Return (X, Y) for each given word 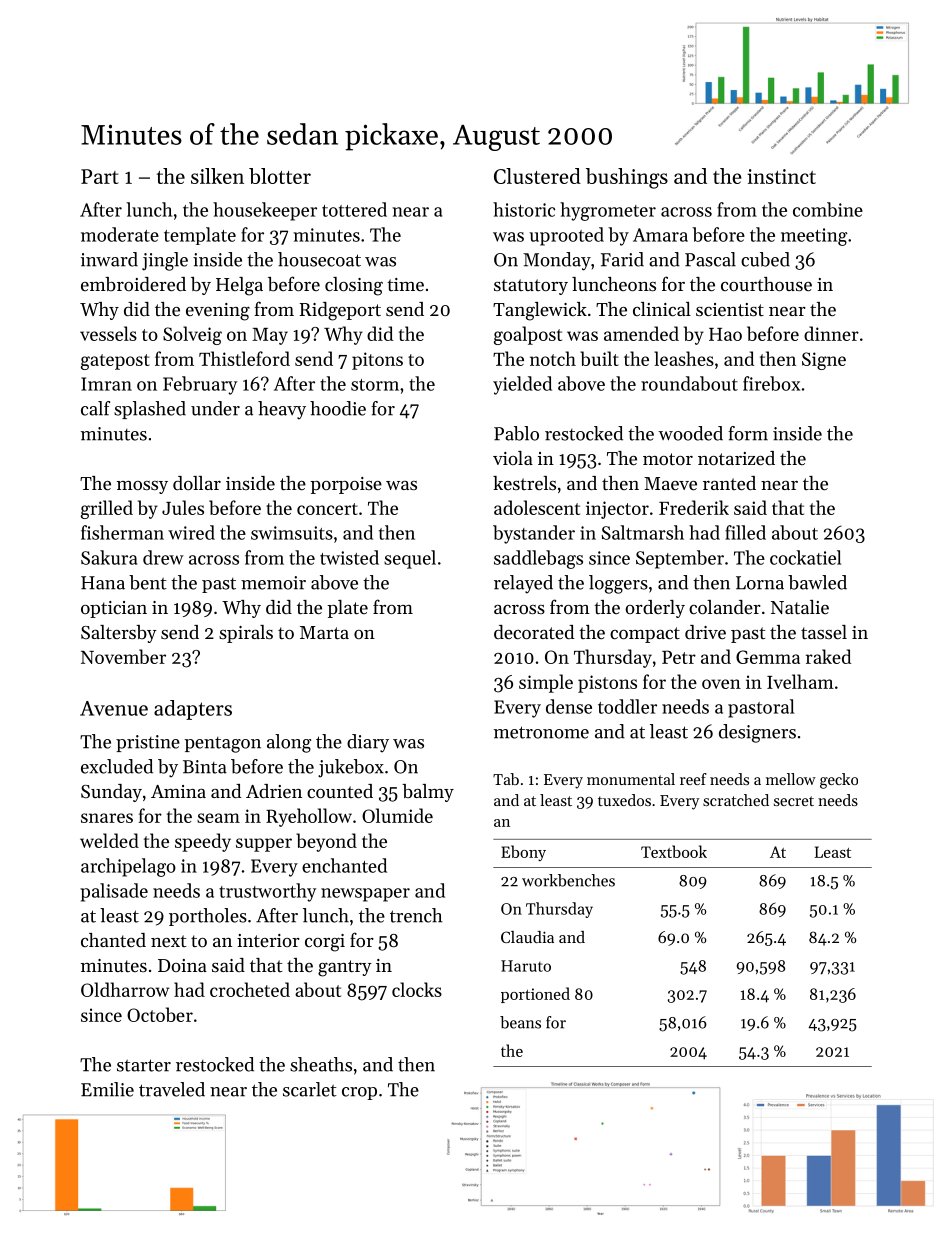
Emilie (107, 1089)
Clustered (537, 176)
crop (359, 1093)
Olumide (397, 815)
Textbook (674, 851)
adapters (193, 710)
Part (100, 176)
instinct (781, 176)
